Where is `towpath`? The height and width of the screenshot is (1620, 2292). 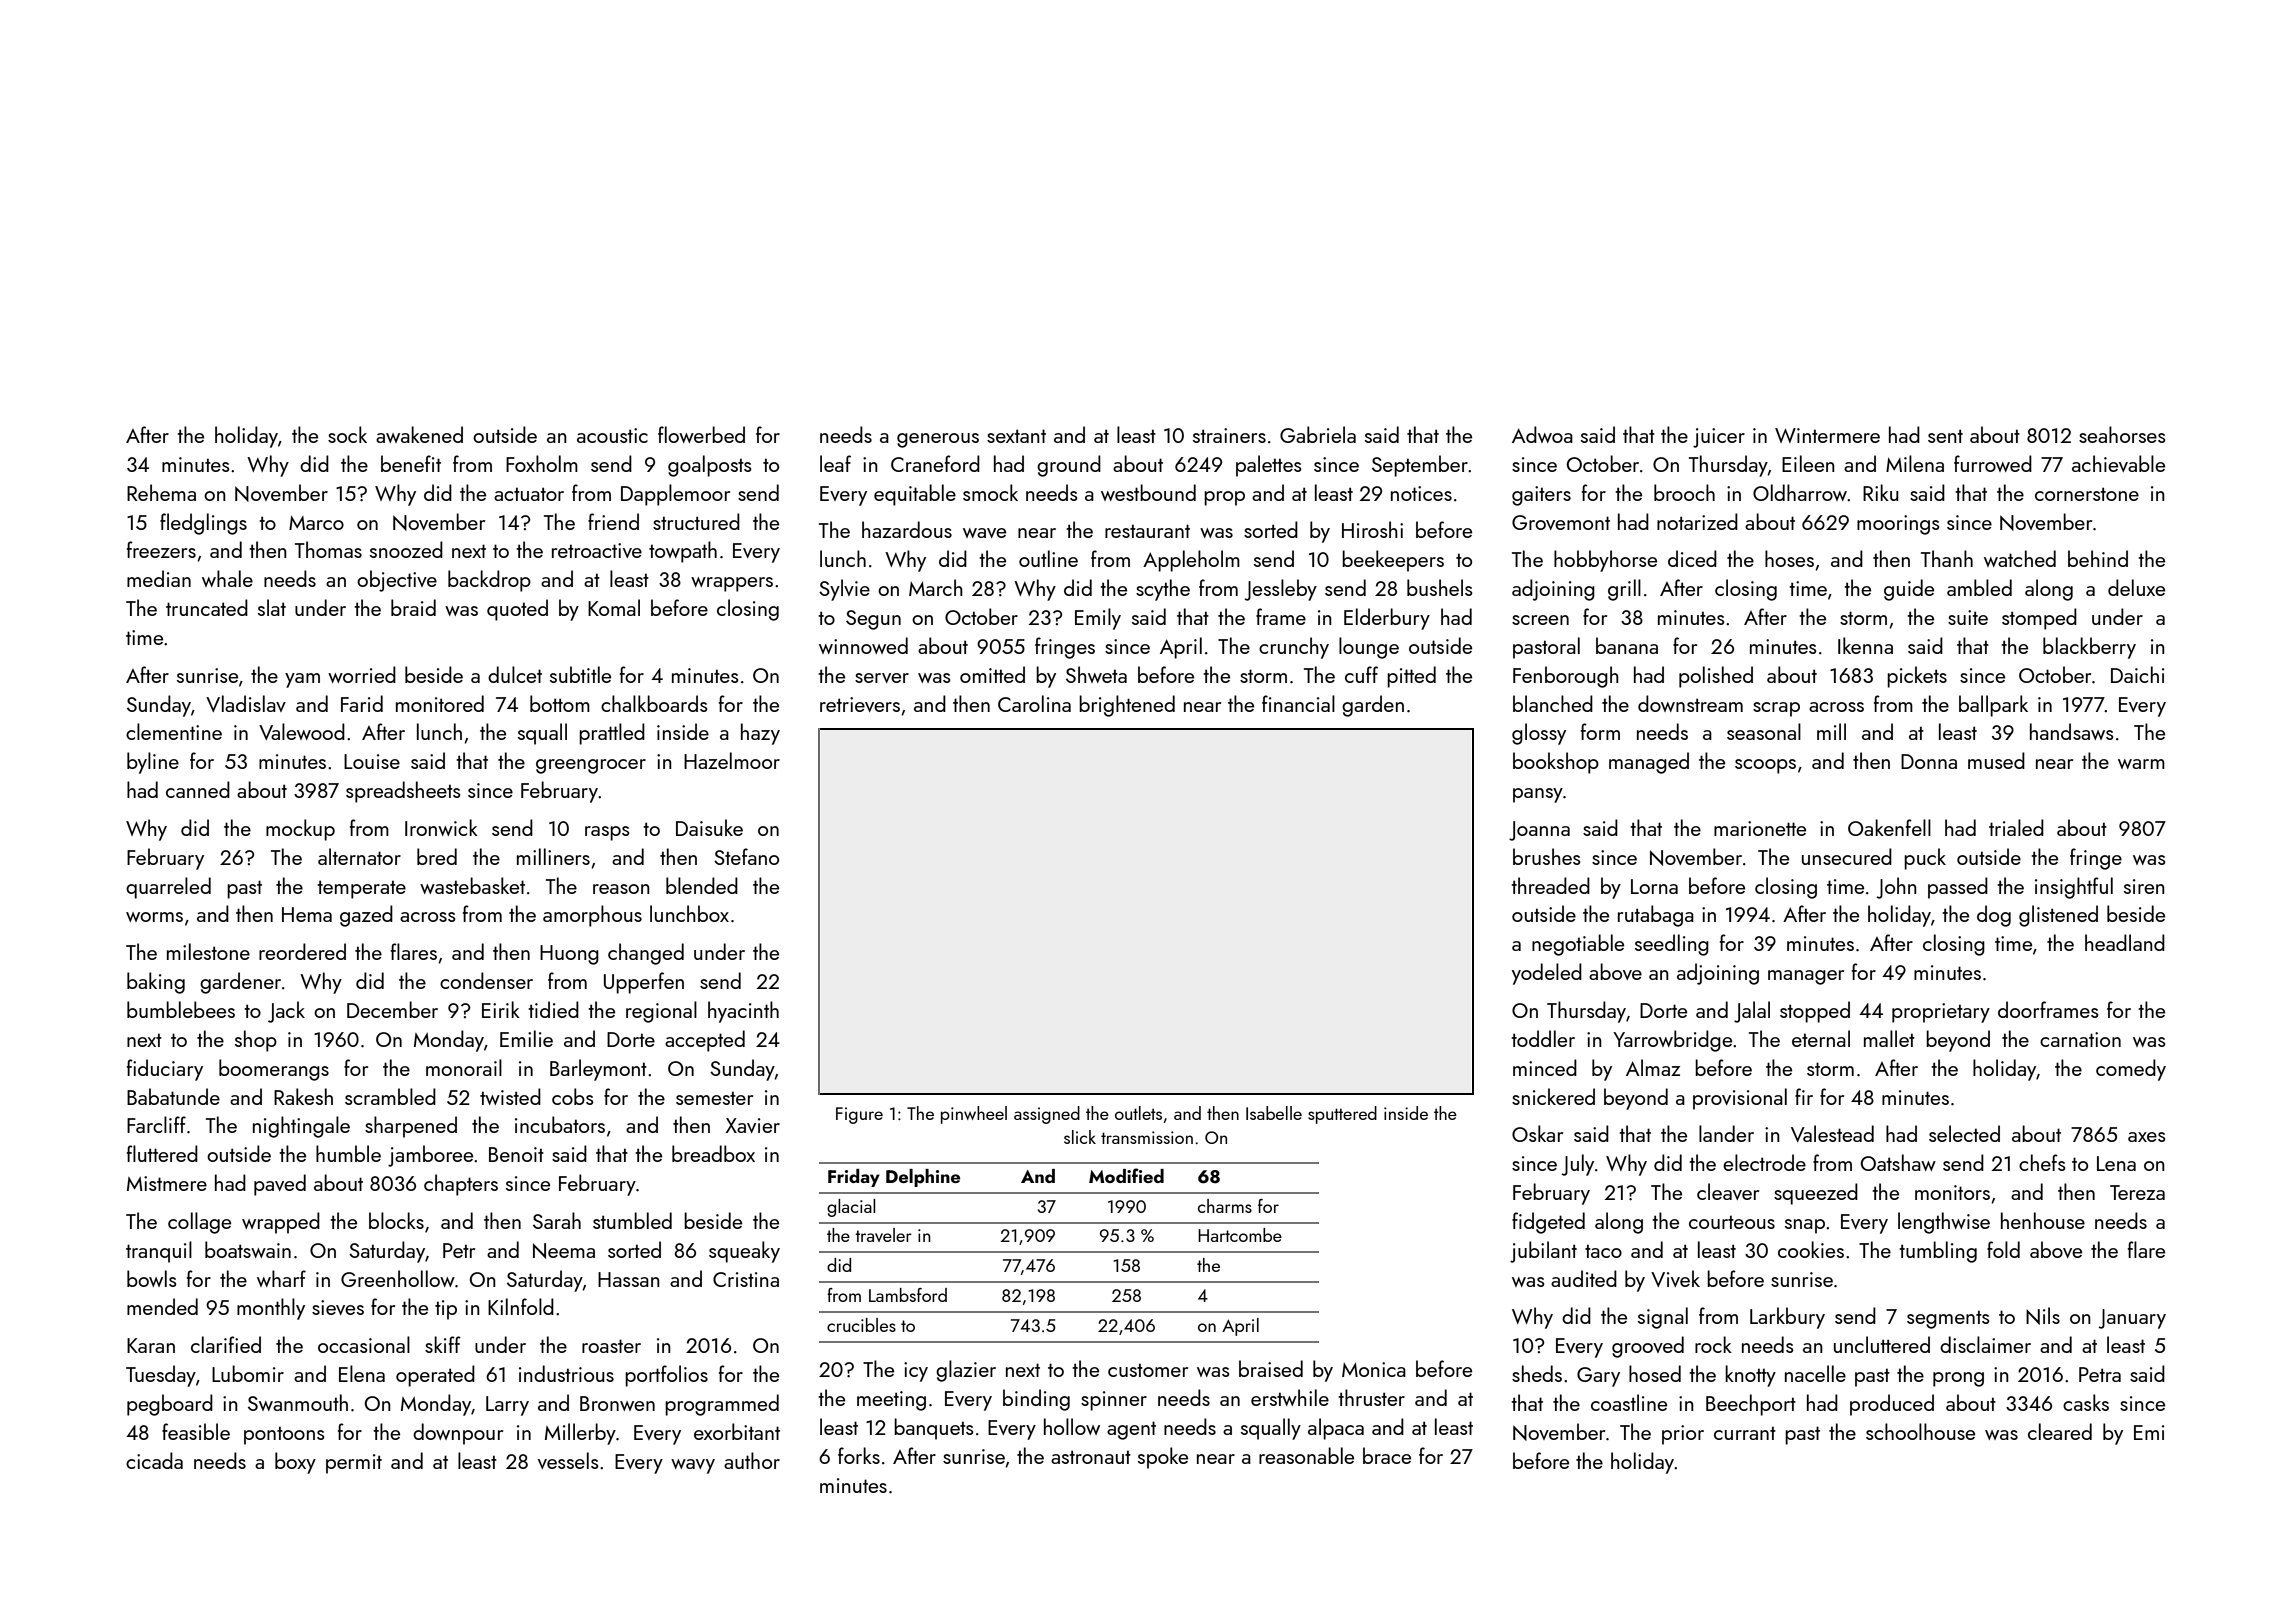 towpath is located at coordinates (683, 552).
